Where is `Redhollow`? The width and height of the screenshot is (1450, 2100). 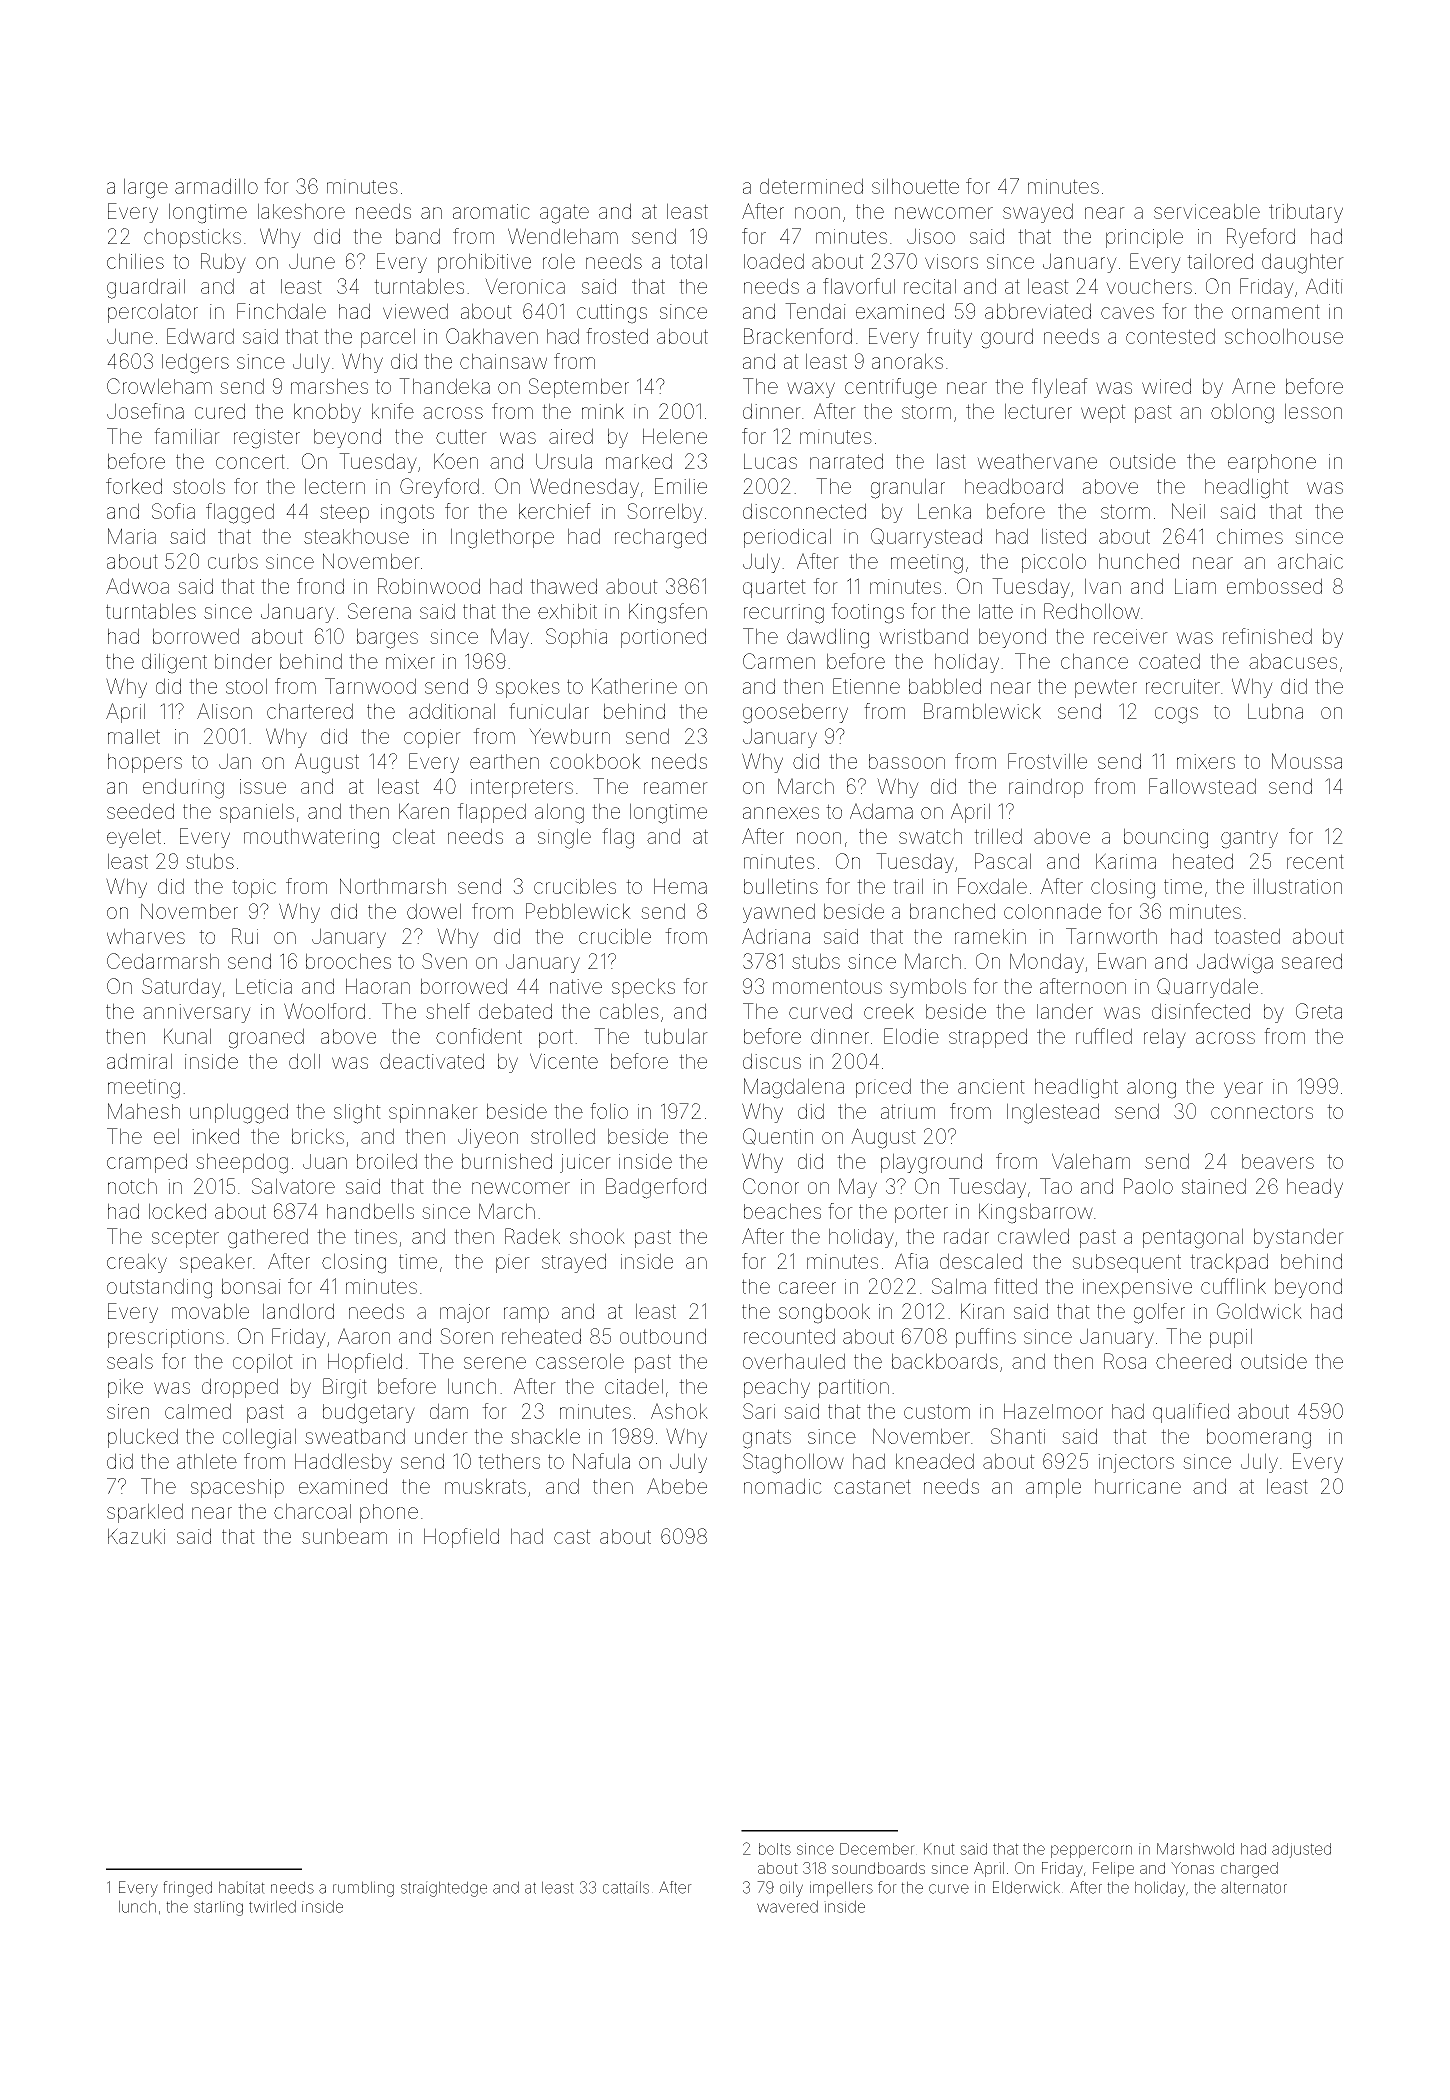
Redhollow is located at coordinates (1092, 611).
